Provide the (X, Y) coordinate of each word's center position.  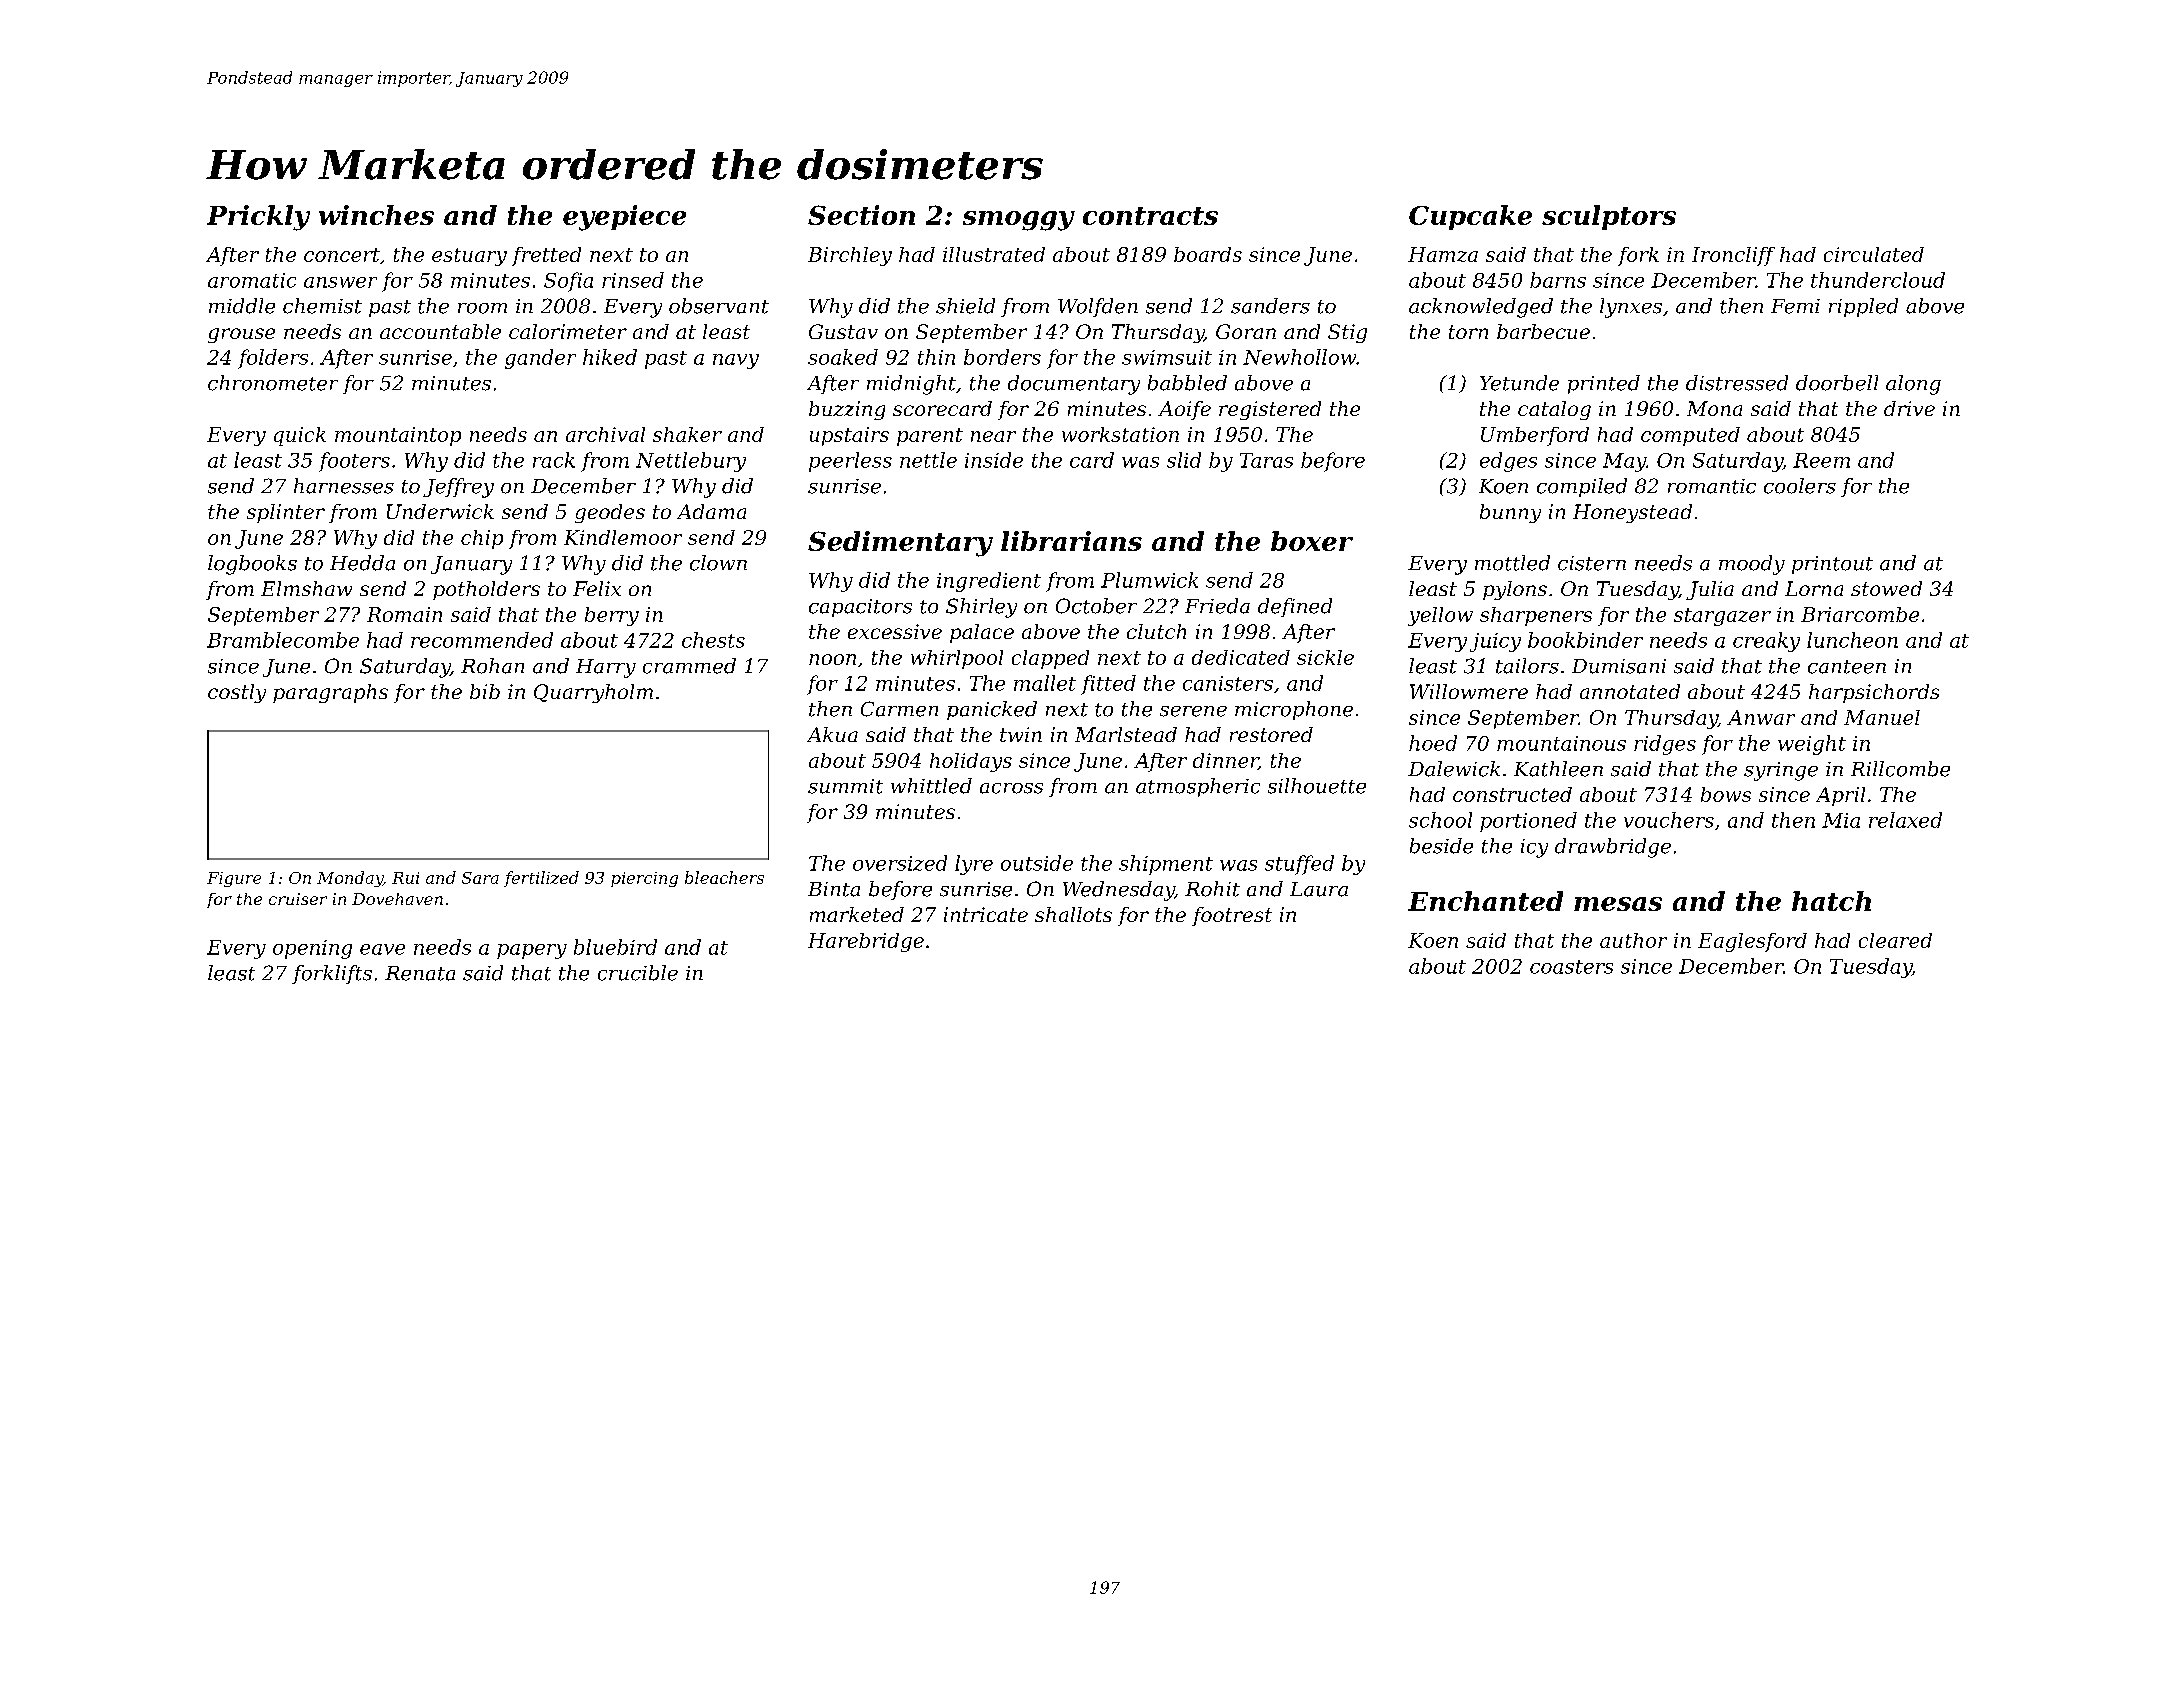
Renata (420, 973)
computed (1690, 436)
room (482, 308)
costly (237, 693)
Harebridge (866, 942)
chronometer (273, 383)
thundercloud (1878, 280)
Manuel (1882, 717)
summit (845, 786)
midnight (911, 385)
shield (965, 306)
